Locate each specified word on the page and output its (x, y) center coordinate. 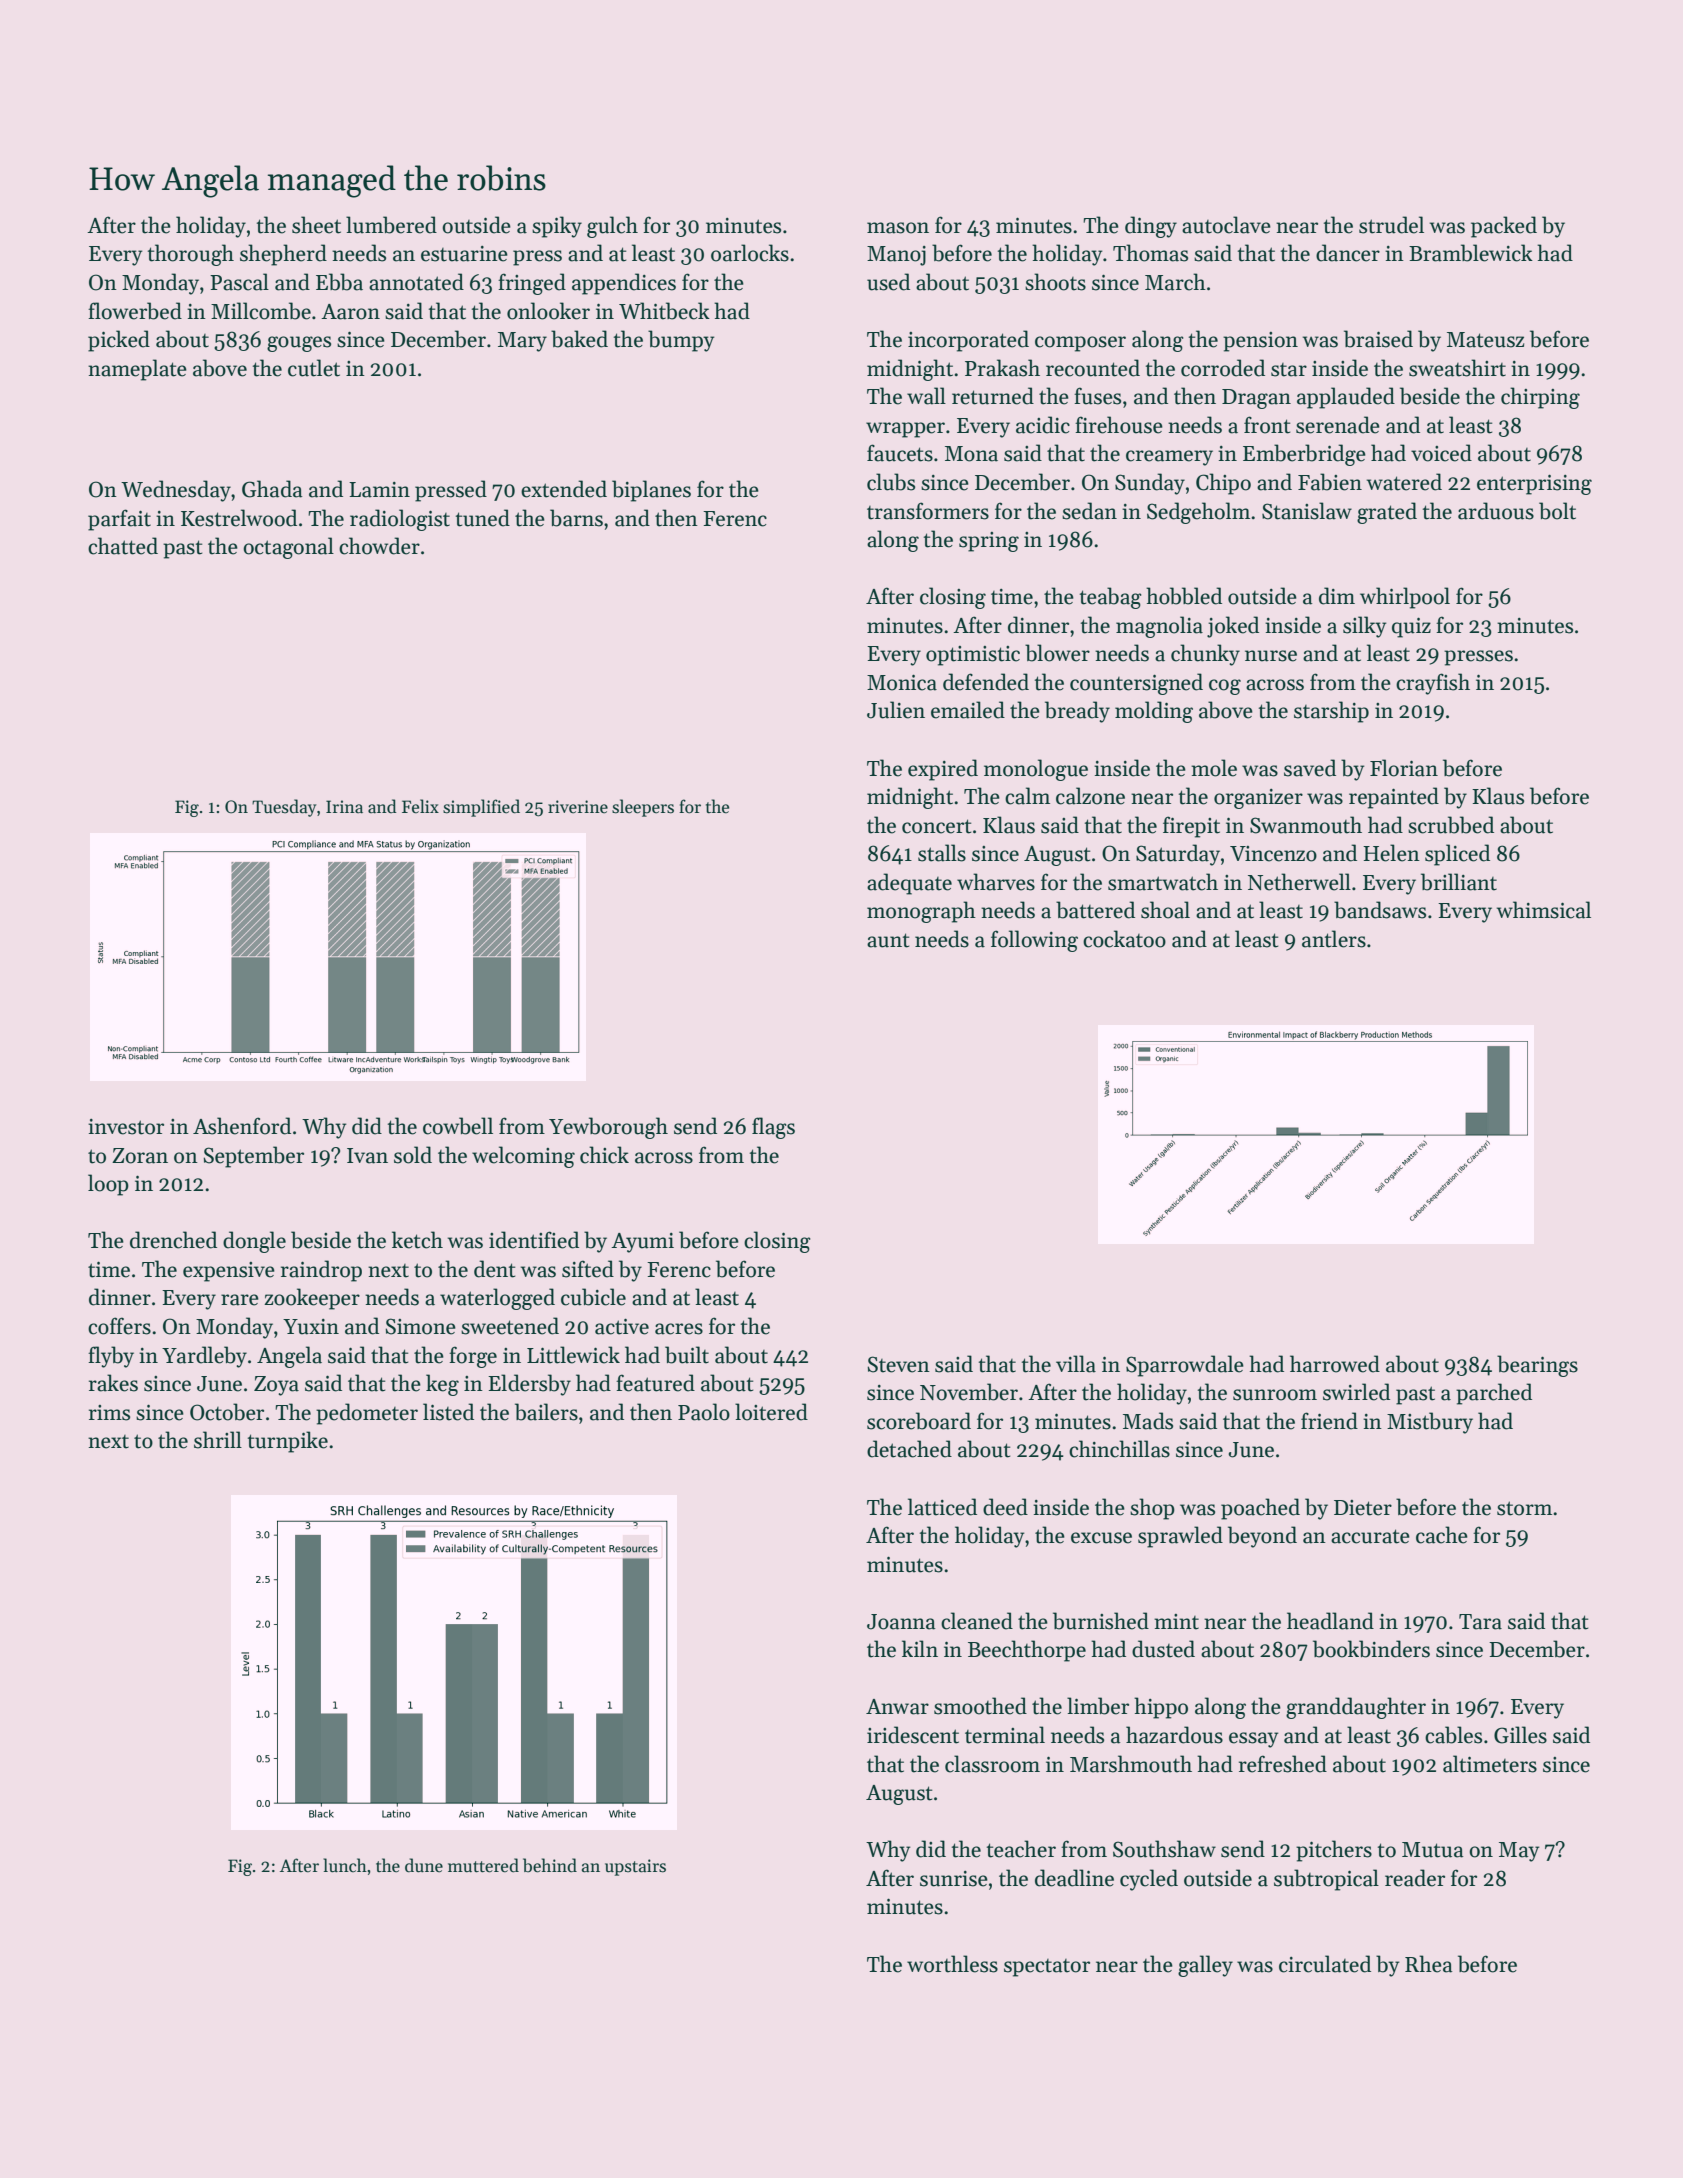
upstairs (635, 1867)
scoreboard (919, 1421)
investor (126, 1127)
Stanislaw (1307, 511)
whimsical (1544, 910)
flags (773, 1128)
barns (576, 518)
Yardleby (204, 1357)
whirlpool (1405, 598)
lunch (345, 1865)
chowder (379, 546)
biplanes (651, 491)
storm (1524, 1508)
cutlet (314, 368)
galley (1205, 1966)
